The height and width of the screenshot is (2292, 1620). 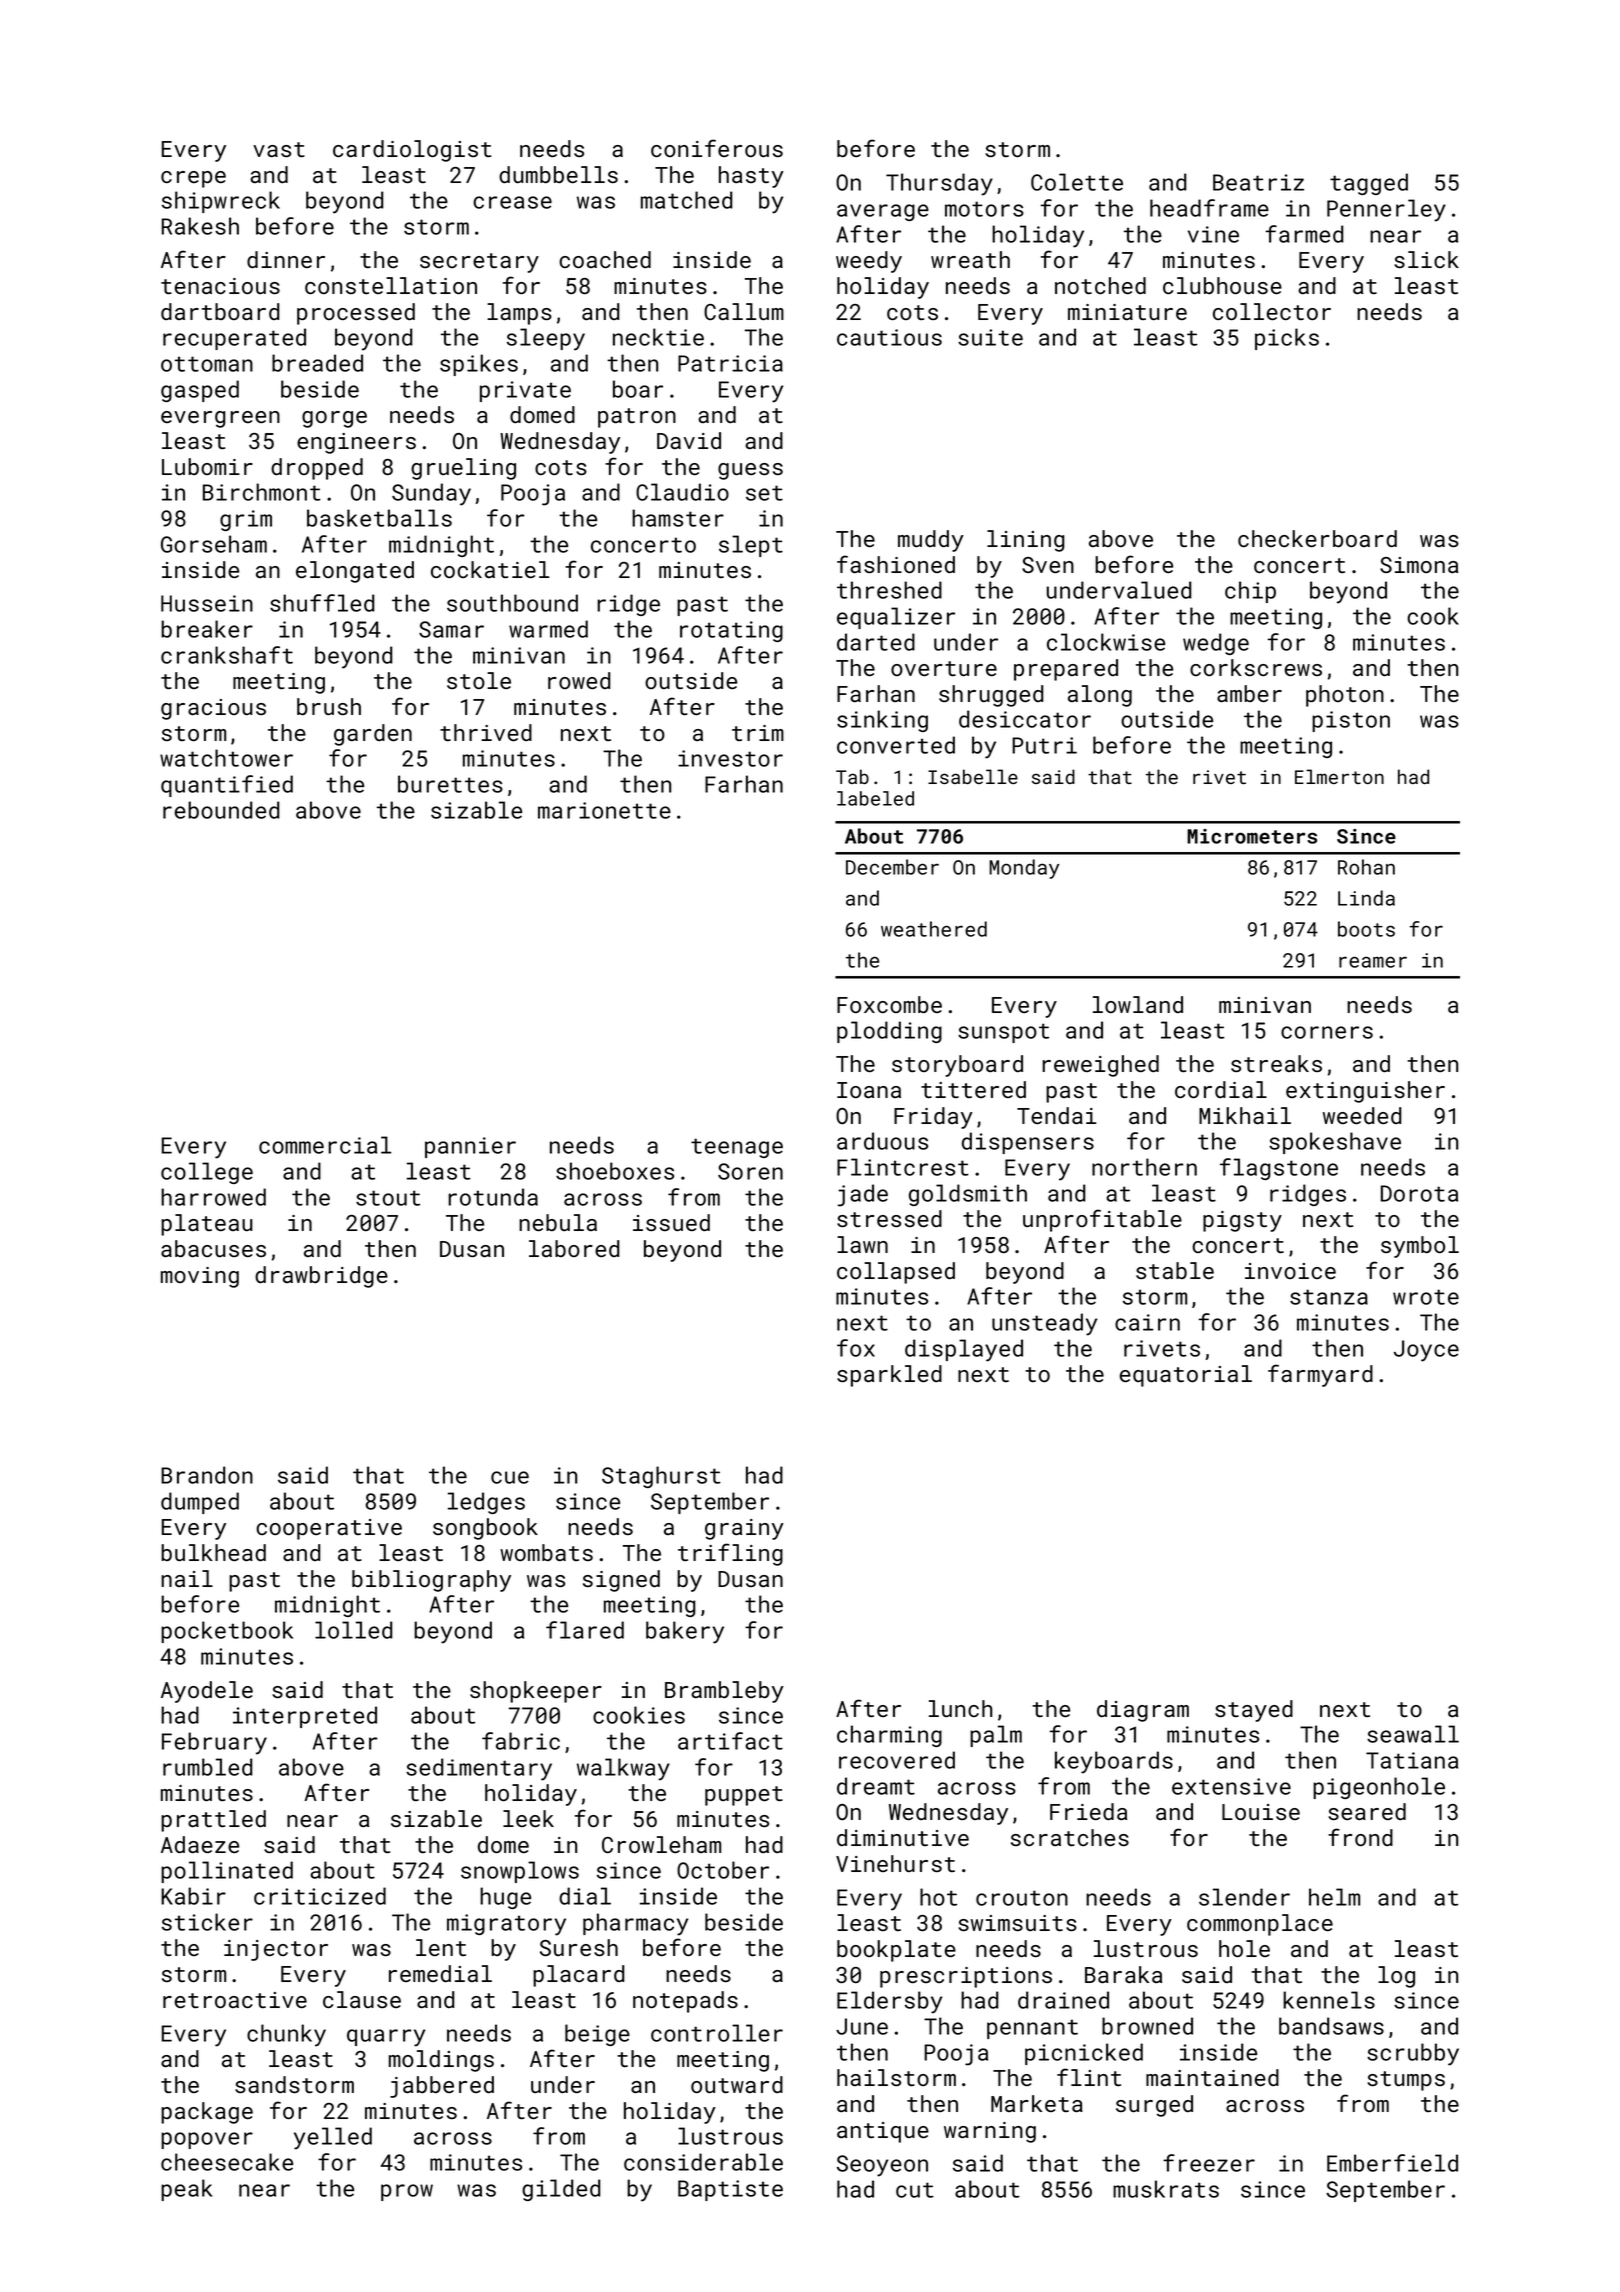 I want to click on miniature, so click(x=1127, y=312).
